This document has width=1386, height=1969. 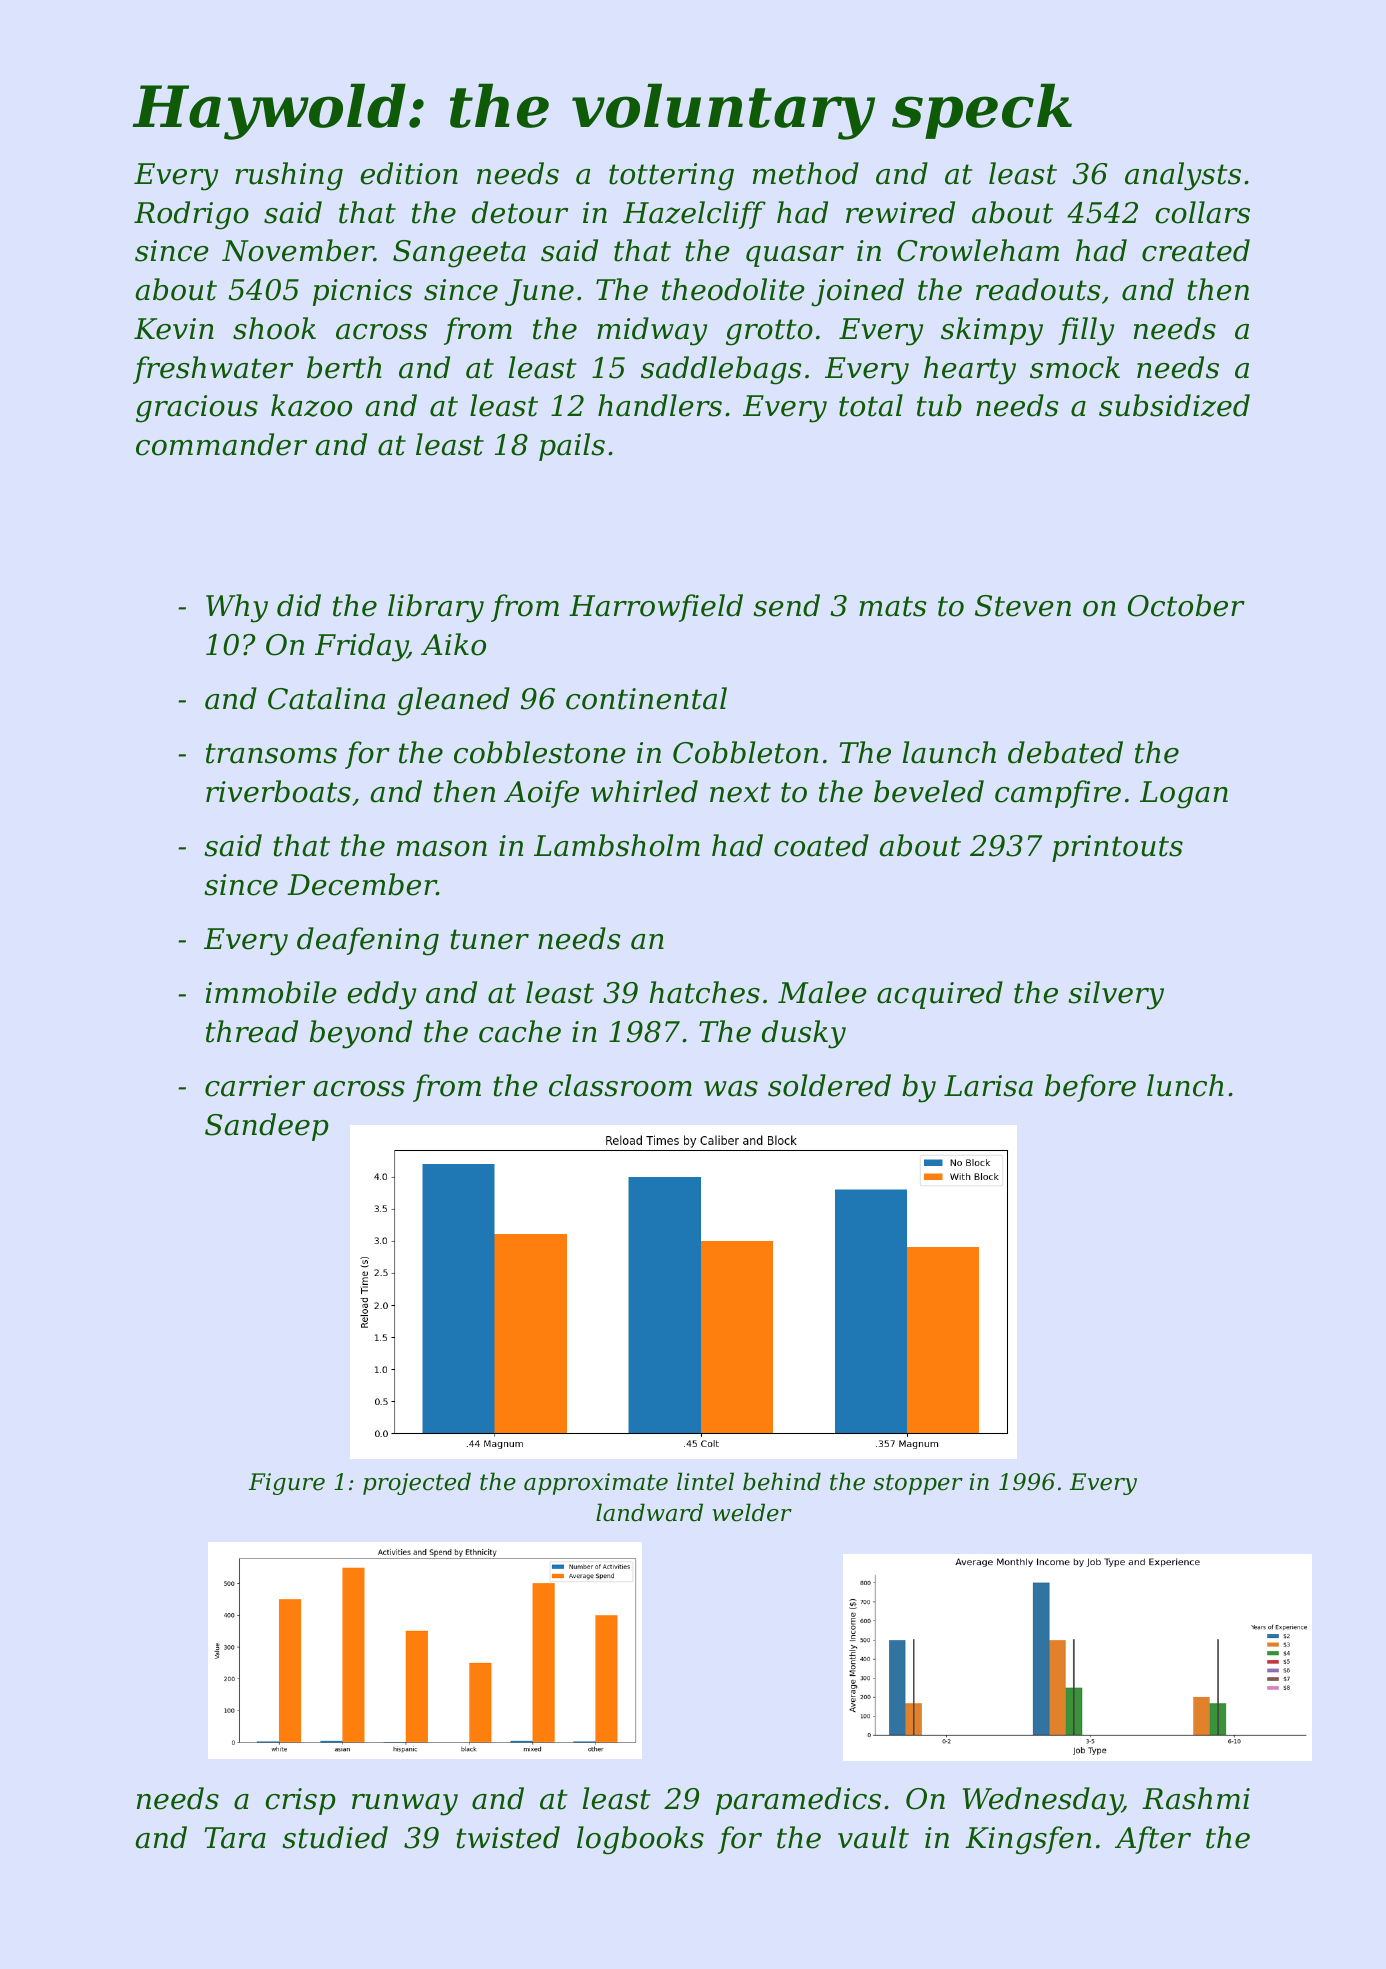 What do you see at coordinates (786, 605) in the document?
I see `send` at bounding box center [786, 605].
